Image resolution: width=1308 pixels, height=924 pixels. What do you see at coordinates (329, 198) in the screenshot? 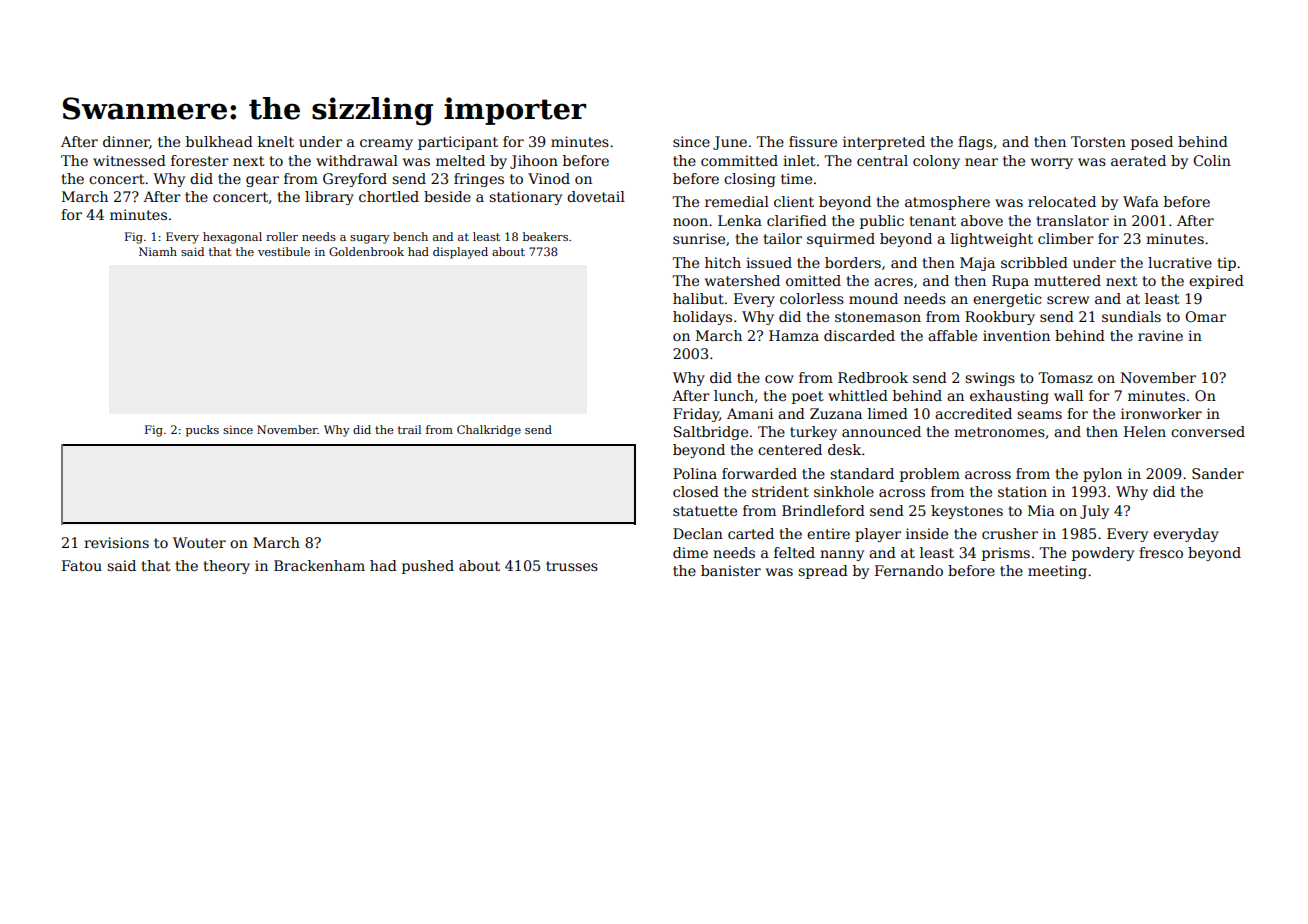
I see `library` at bounding box center [329, 198].
